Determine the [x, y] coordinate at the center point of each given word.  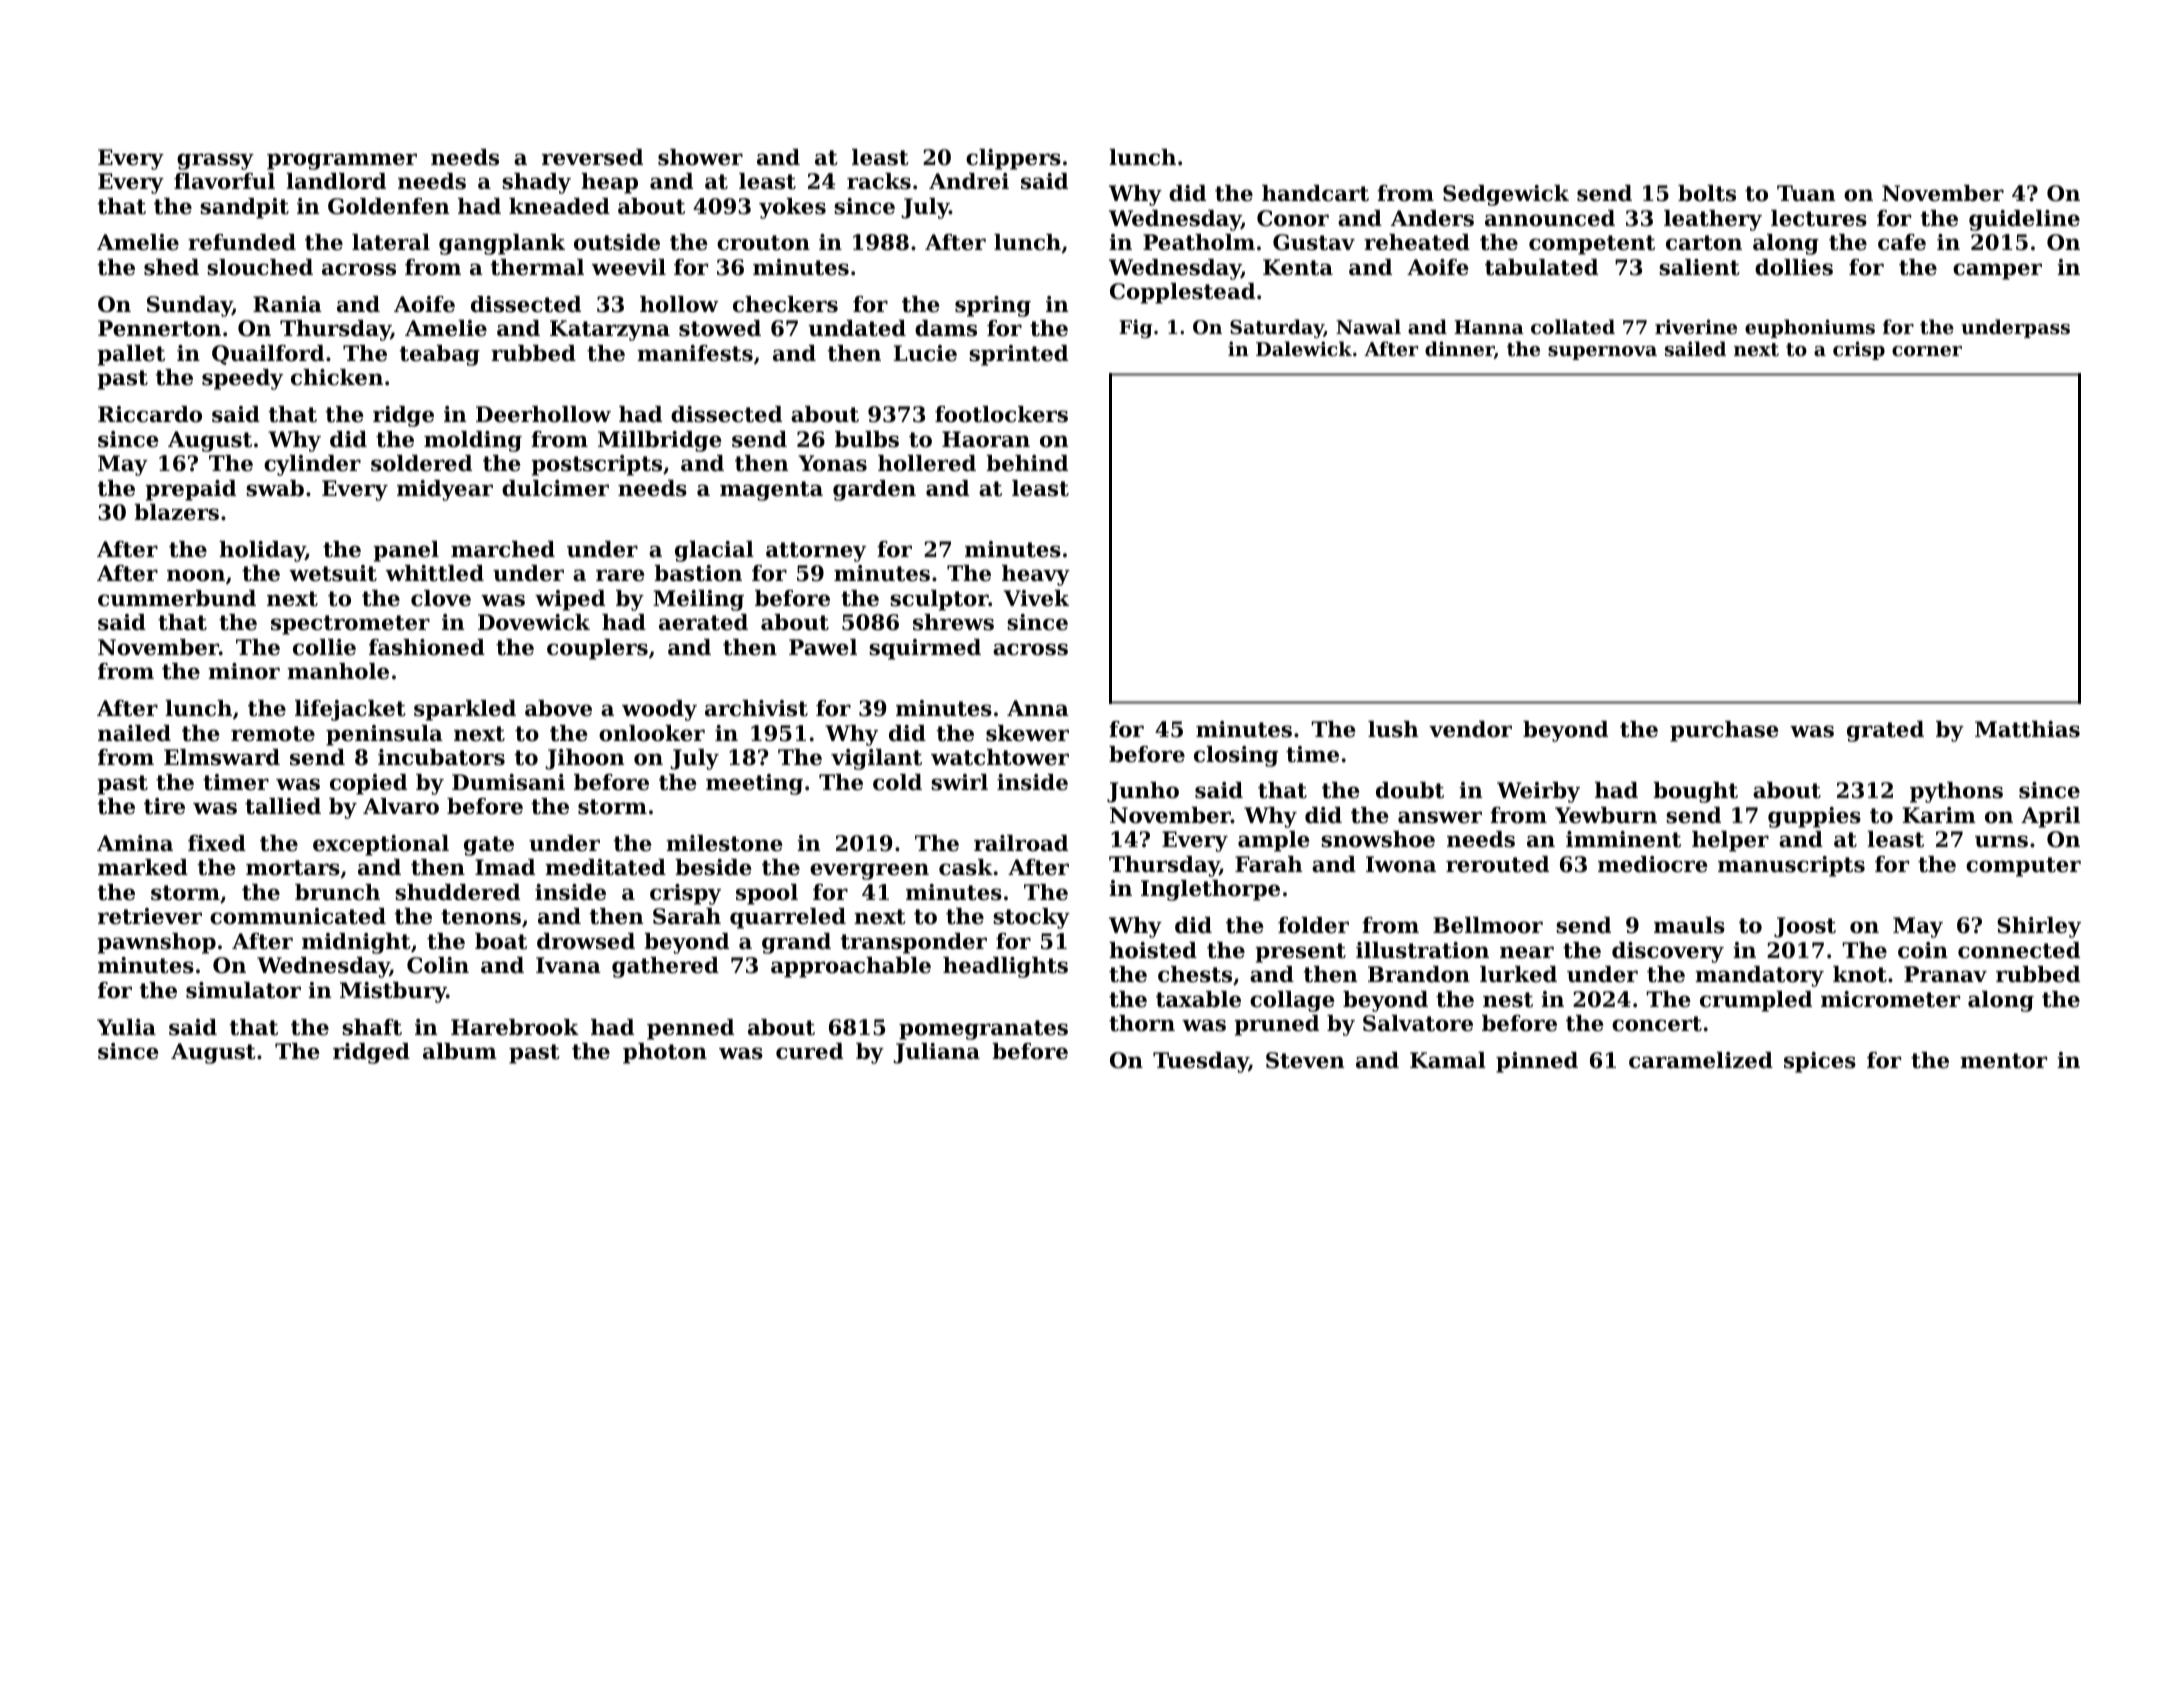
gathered [665, 967]
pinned [1537, 1062]
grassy [215, 161]
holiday [262, 551]
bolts [1707, 193]
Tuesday [1201, 1062]
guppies [1814, 817]
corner [1927, 351]
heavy [1036, 575]
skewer [1027, 733]
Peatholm [1199, 242]
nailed [134, 733]
